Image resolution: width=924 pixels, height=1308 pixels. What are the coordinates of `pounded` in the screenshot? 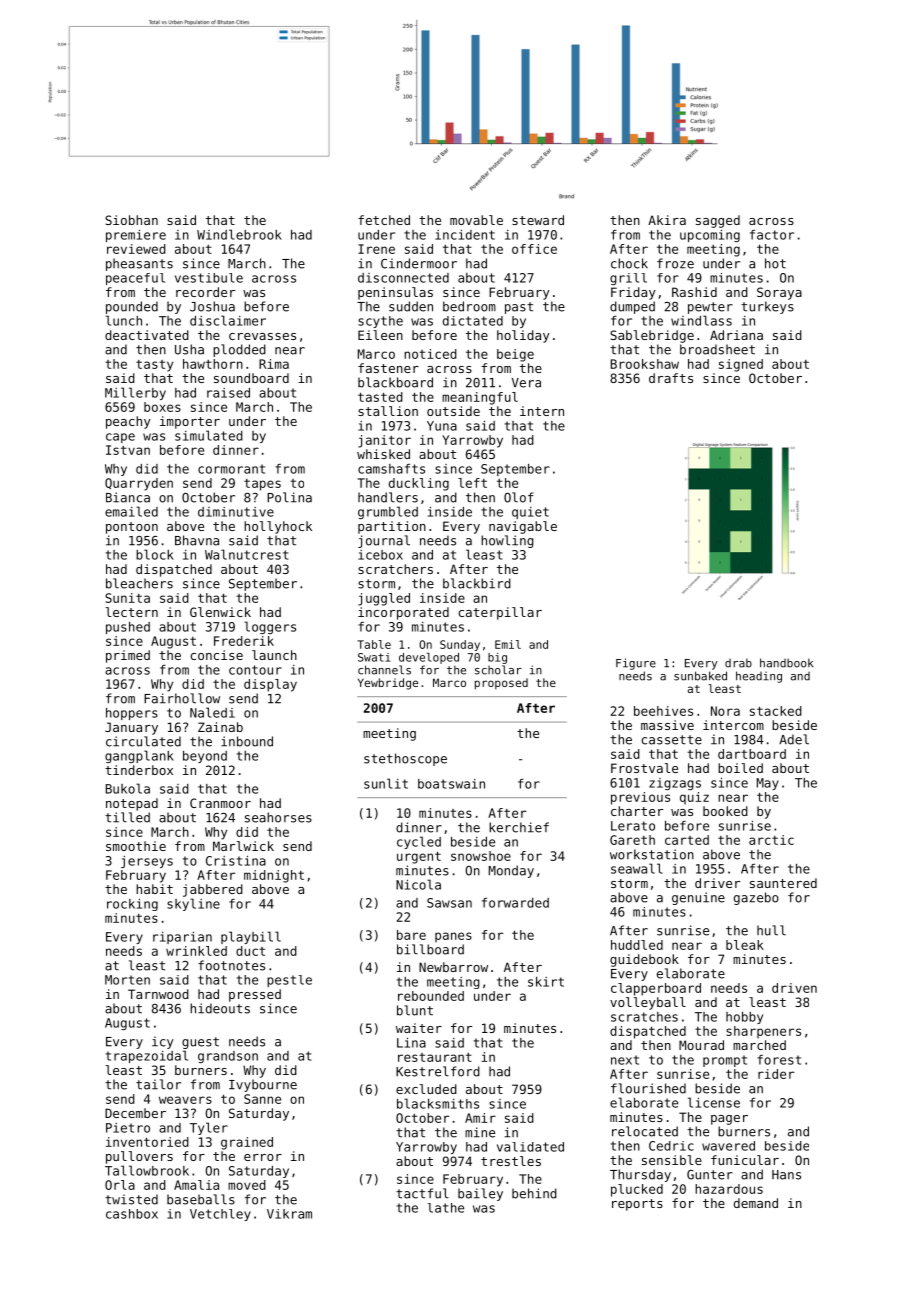 It's located at (132, 307).
